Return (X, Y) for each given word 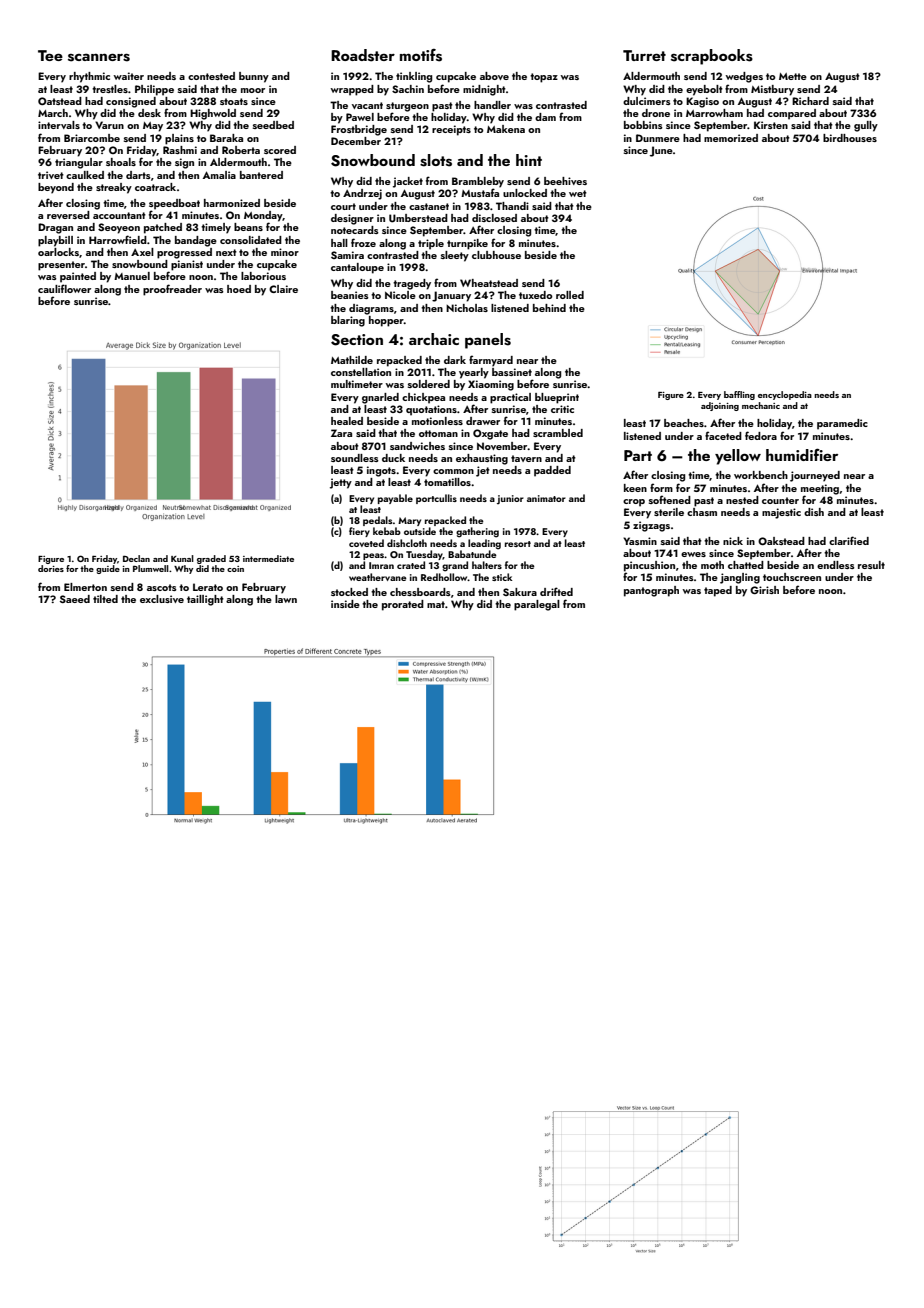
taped (718, 591)
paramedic (842, 424)
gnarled (380, 398)
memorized (731, 138)
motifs (421, 55)
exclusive (162, 599)
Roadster (363, 55)
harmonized (232, 203)
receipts (451, 130)
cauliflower (64, 288)
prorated (403, 605)
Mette (793, 76)
